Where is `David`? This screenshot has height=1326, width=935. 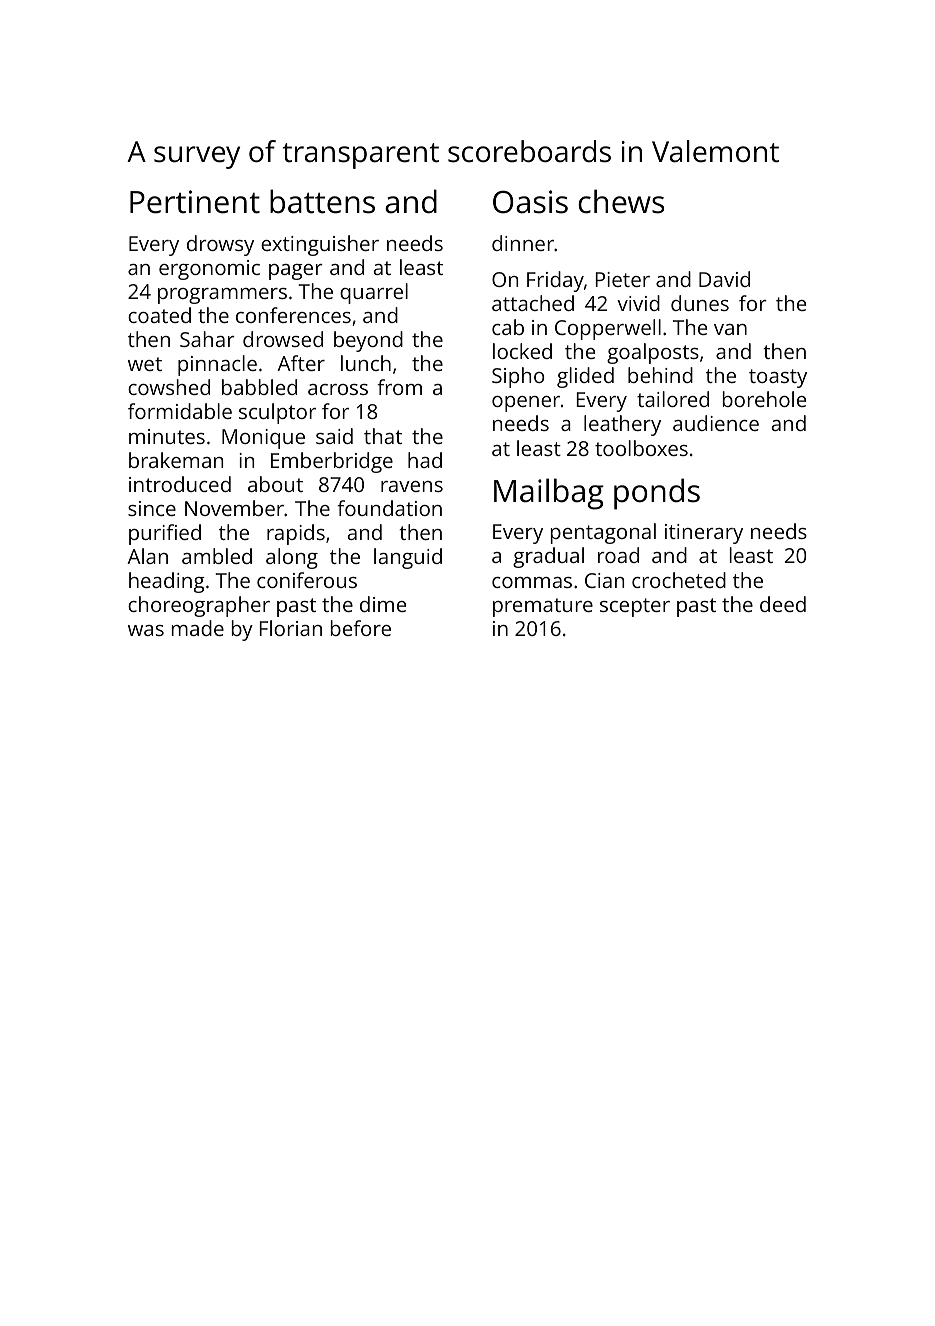 David is located at coordinates (724, 279).
